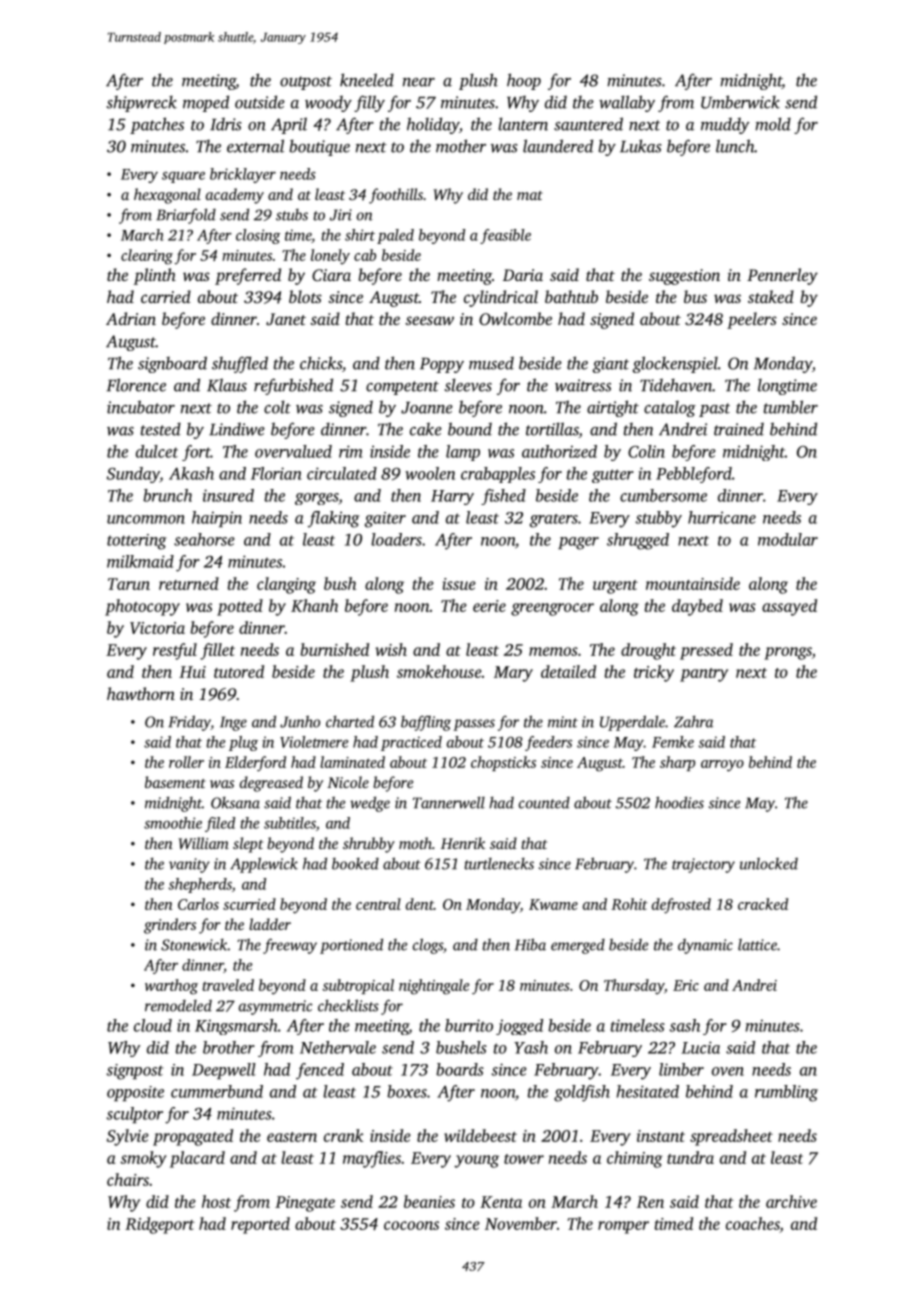  Describe the element at coordinates (554, 521) in the page. I see `graters` at that location.
